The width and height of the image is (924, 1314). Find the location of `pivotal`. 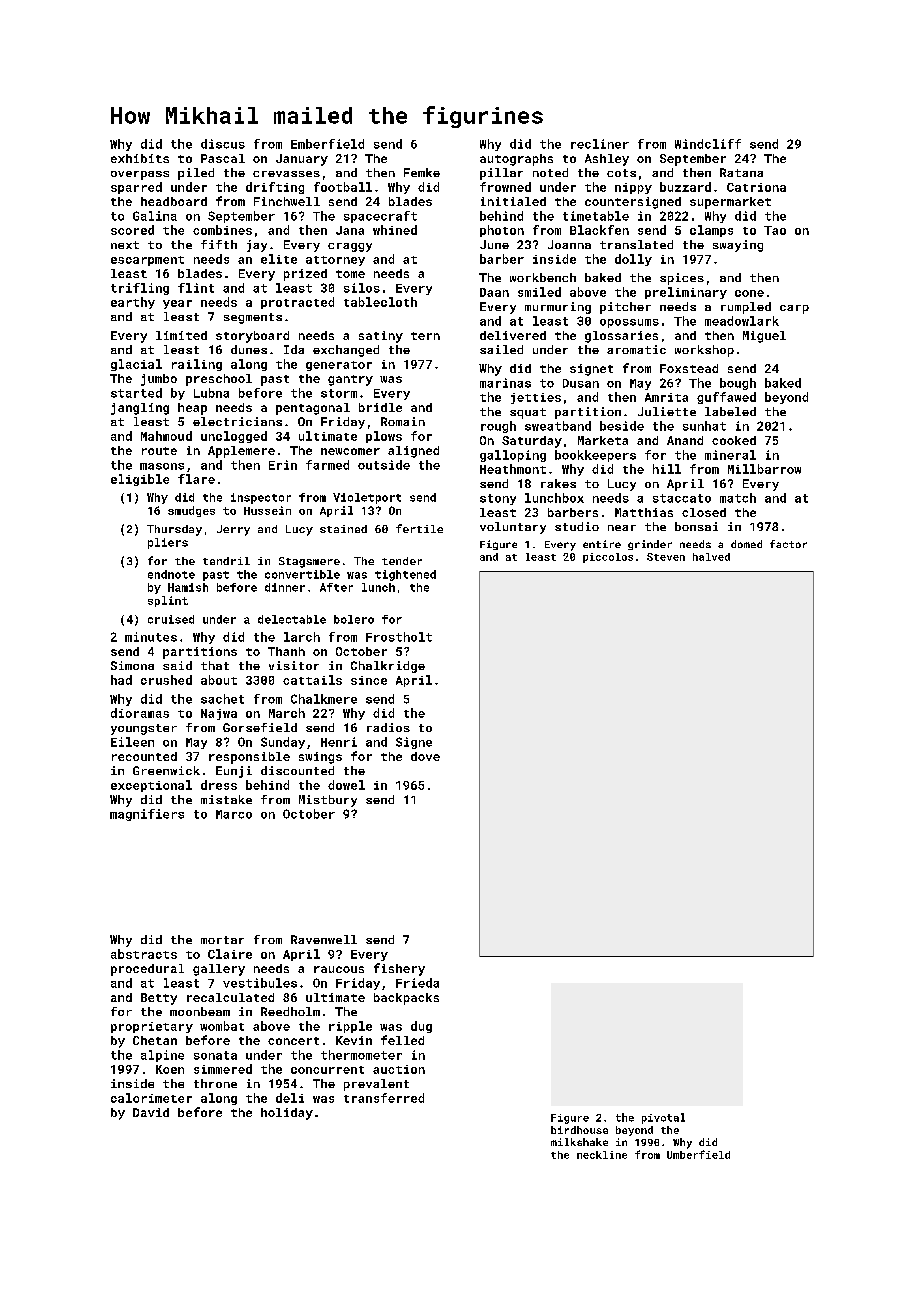

pivotal is located at coordinates (663, 1118).
